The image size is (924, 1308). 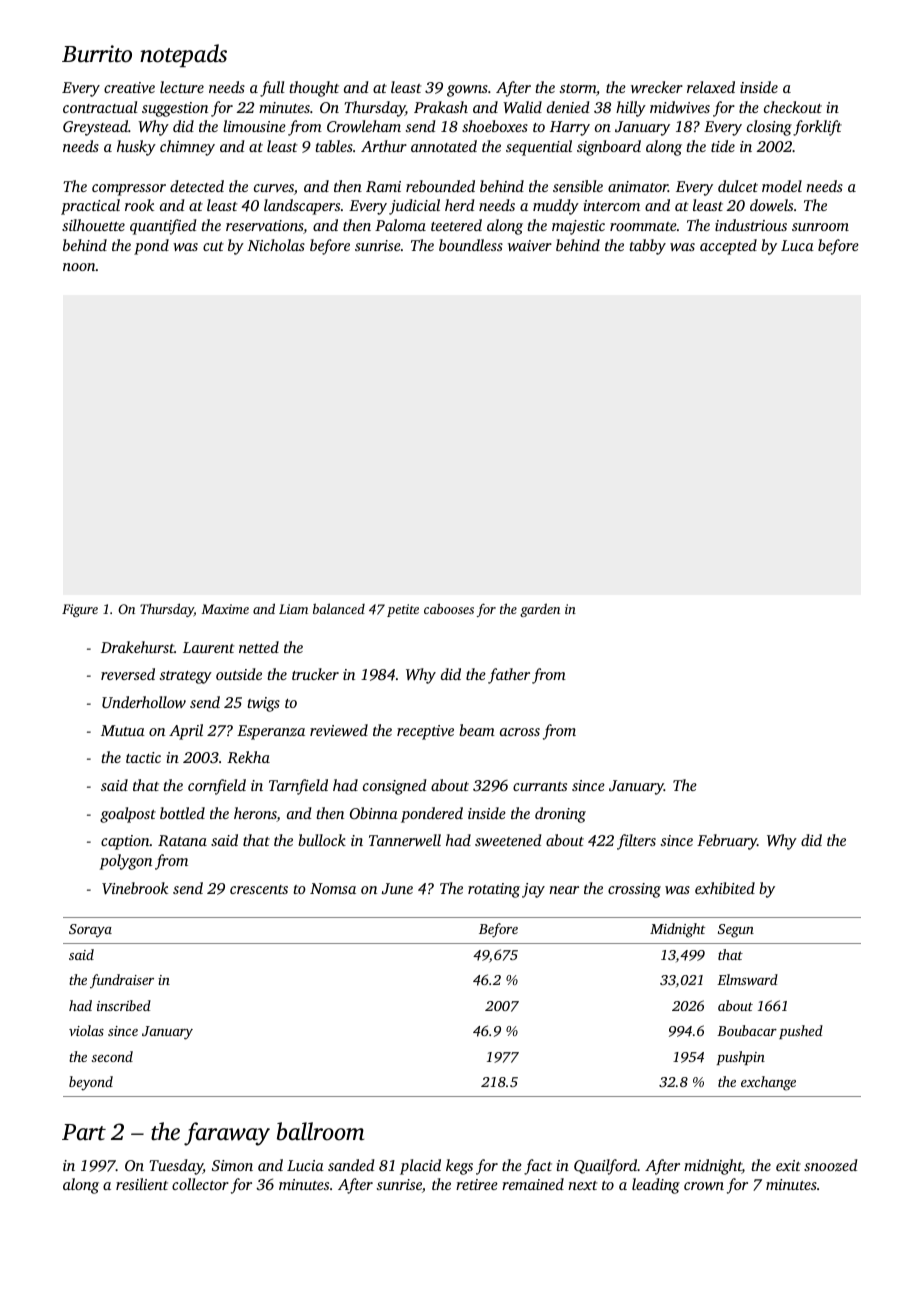 I want to click on Mutua, so click(x=123, y=730).
